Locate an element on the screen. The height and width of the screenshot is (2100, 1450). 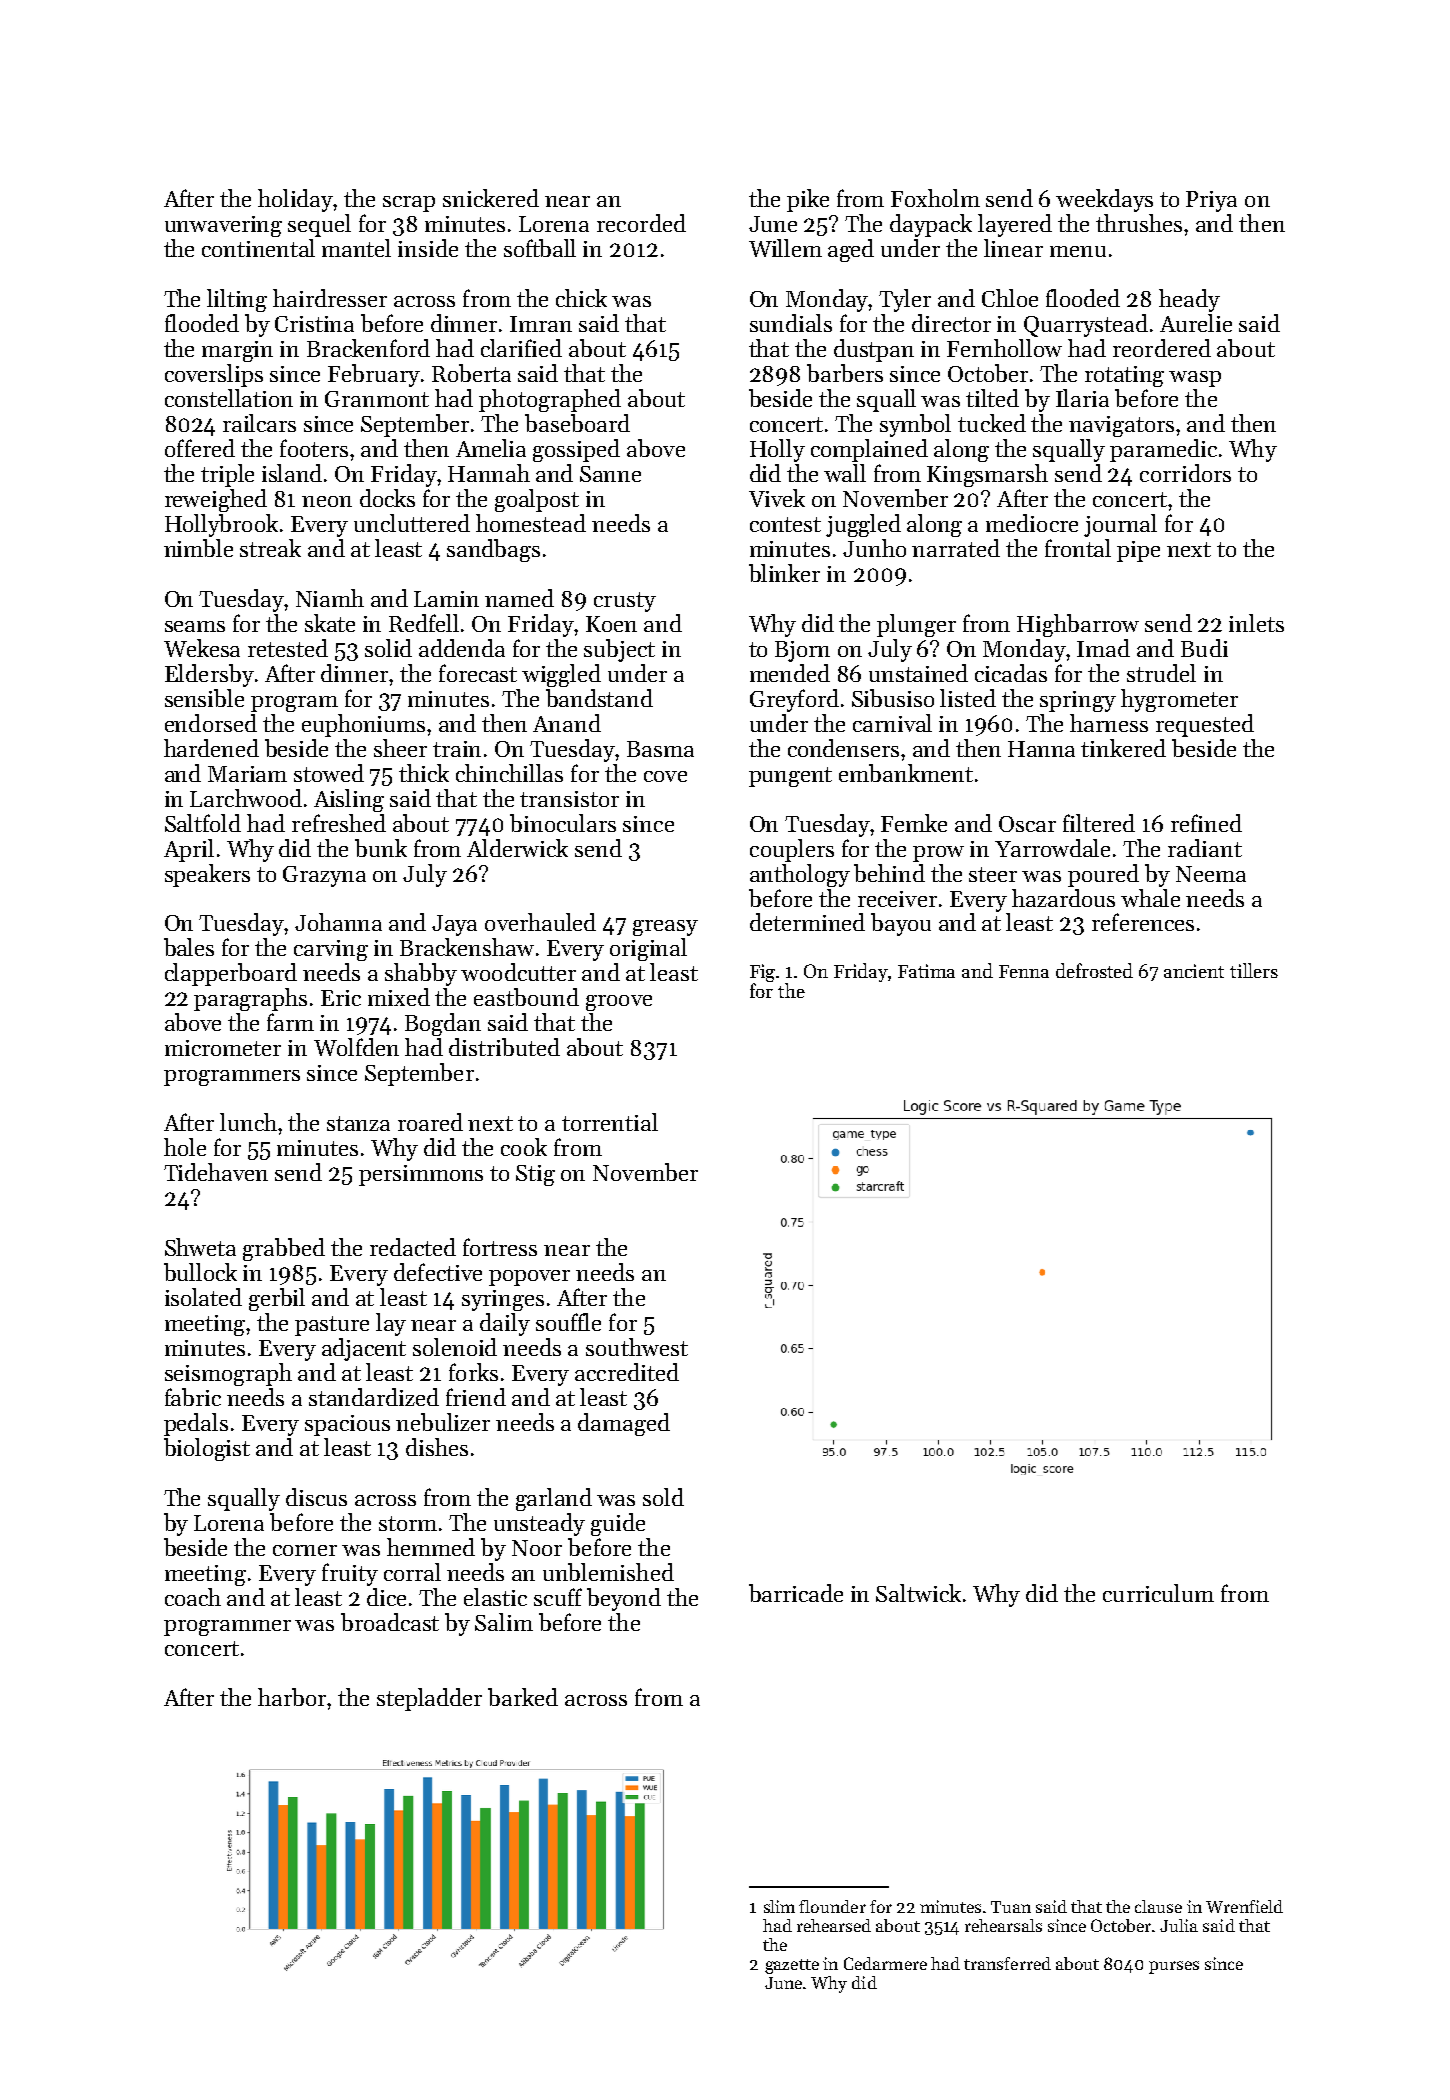
Foxholm is located at coordinates (935, 198).
